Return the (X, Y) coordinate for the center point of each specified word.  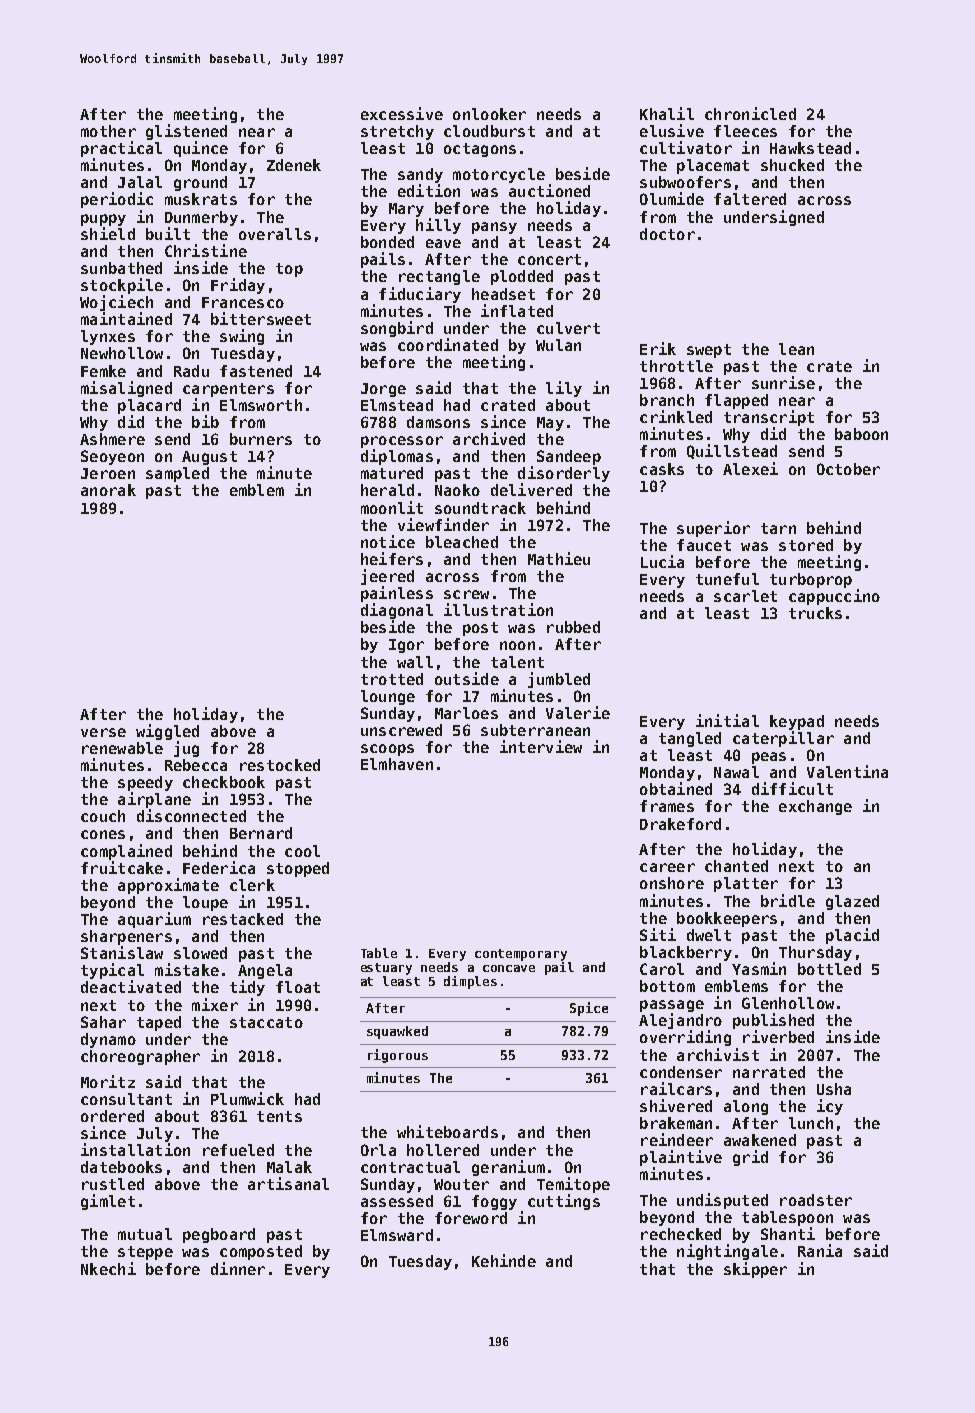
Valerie (578, 712)
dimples (470, 982)
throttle (676, 366)
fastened (256, 371)
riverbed (778, 1036)
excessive (402, 113)
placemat (713, 166)
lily (564, 389)
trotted (392, 679)
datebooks (121, 1167)
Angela (265, 971)
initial (727, 720)
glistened (186, 132)
